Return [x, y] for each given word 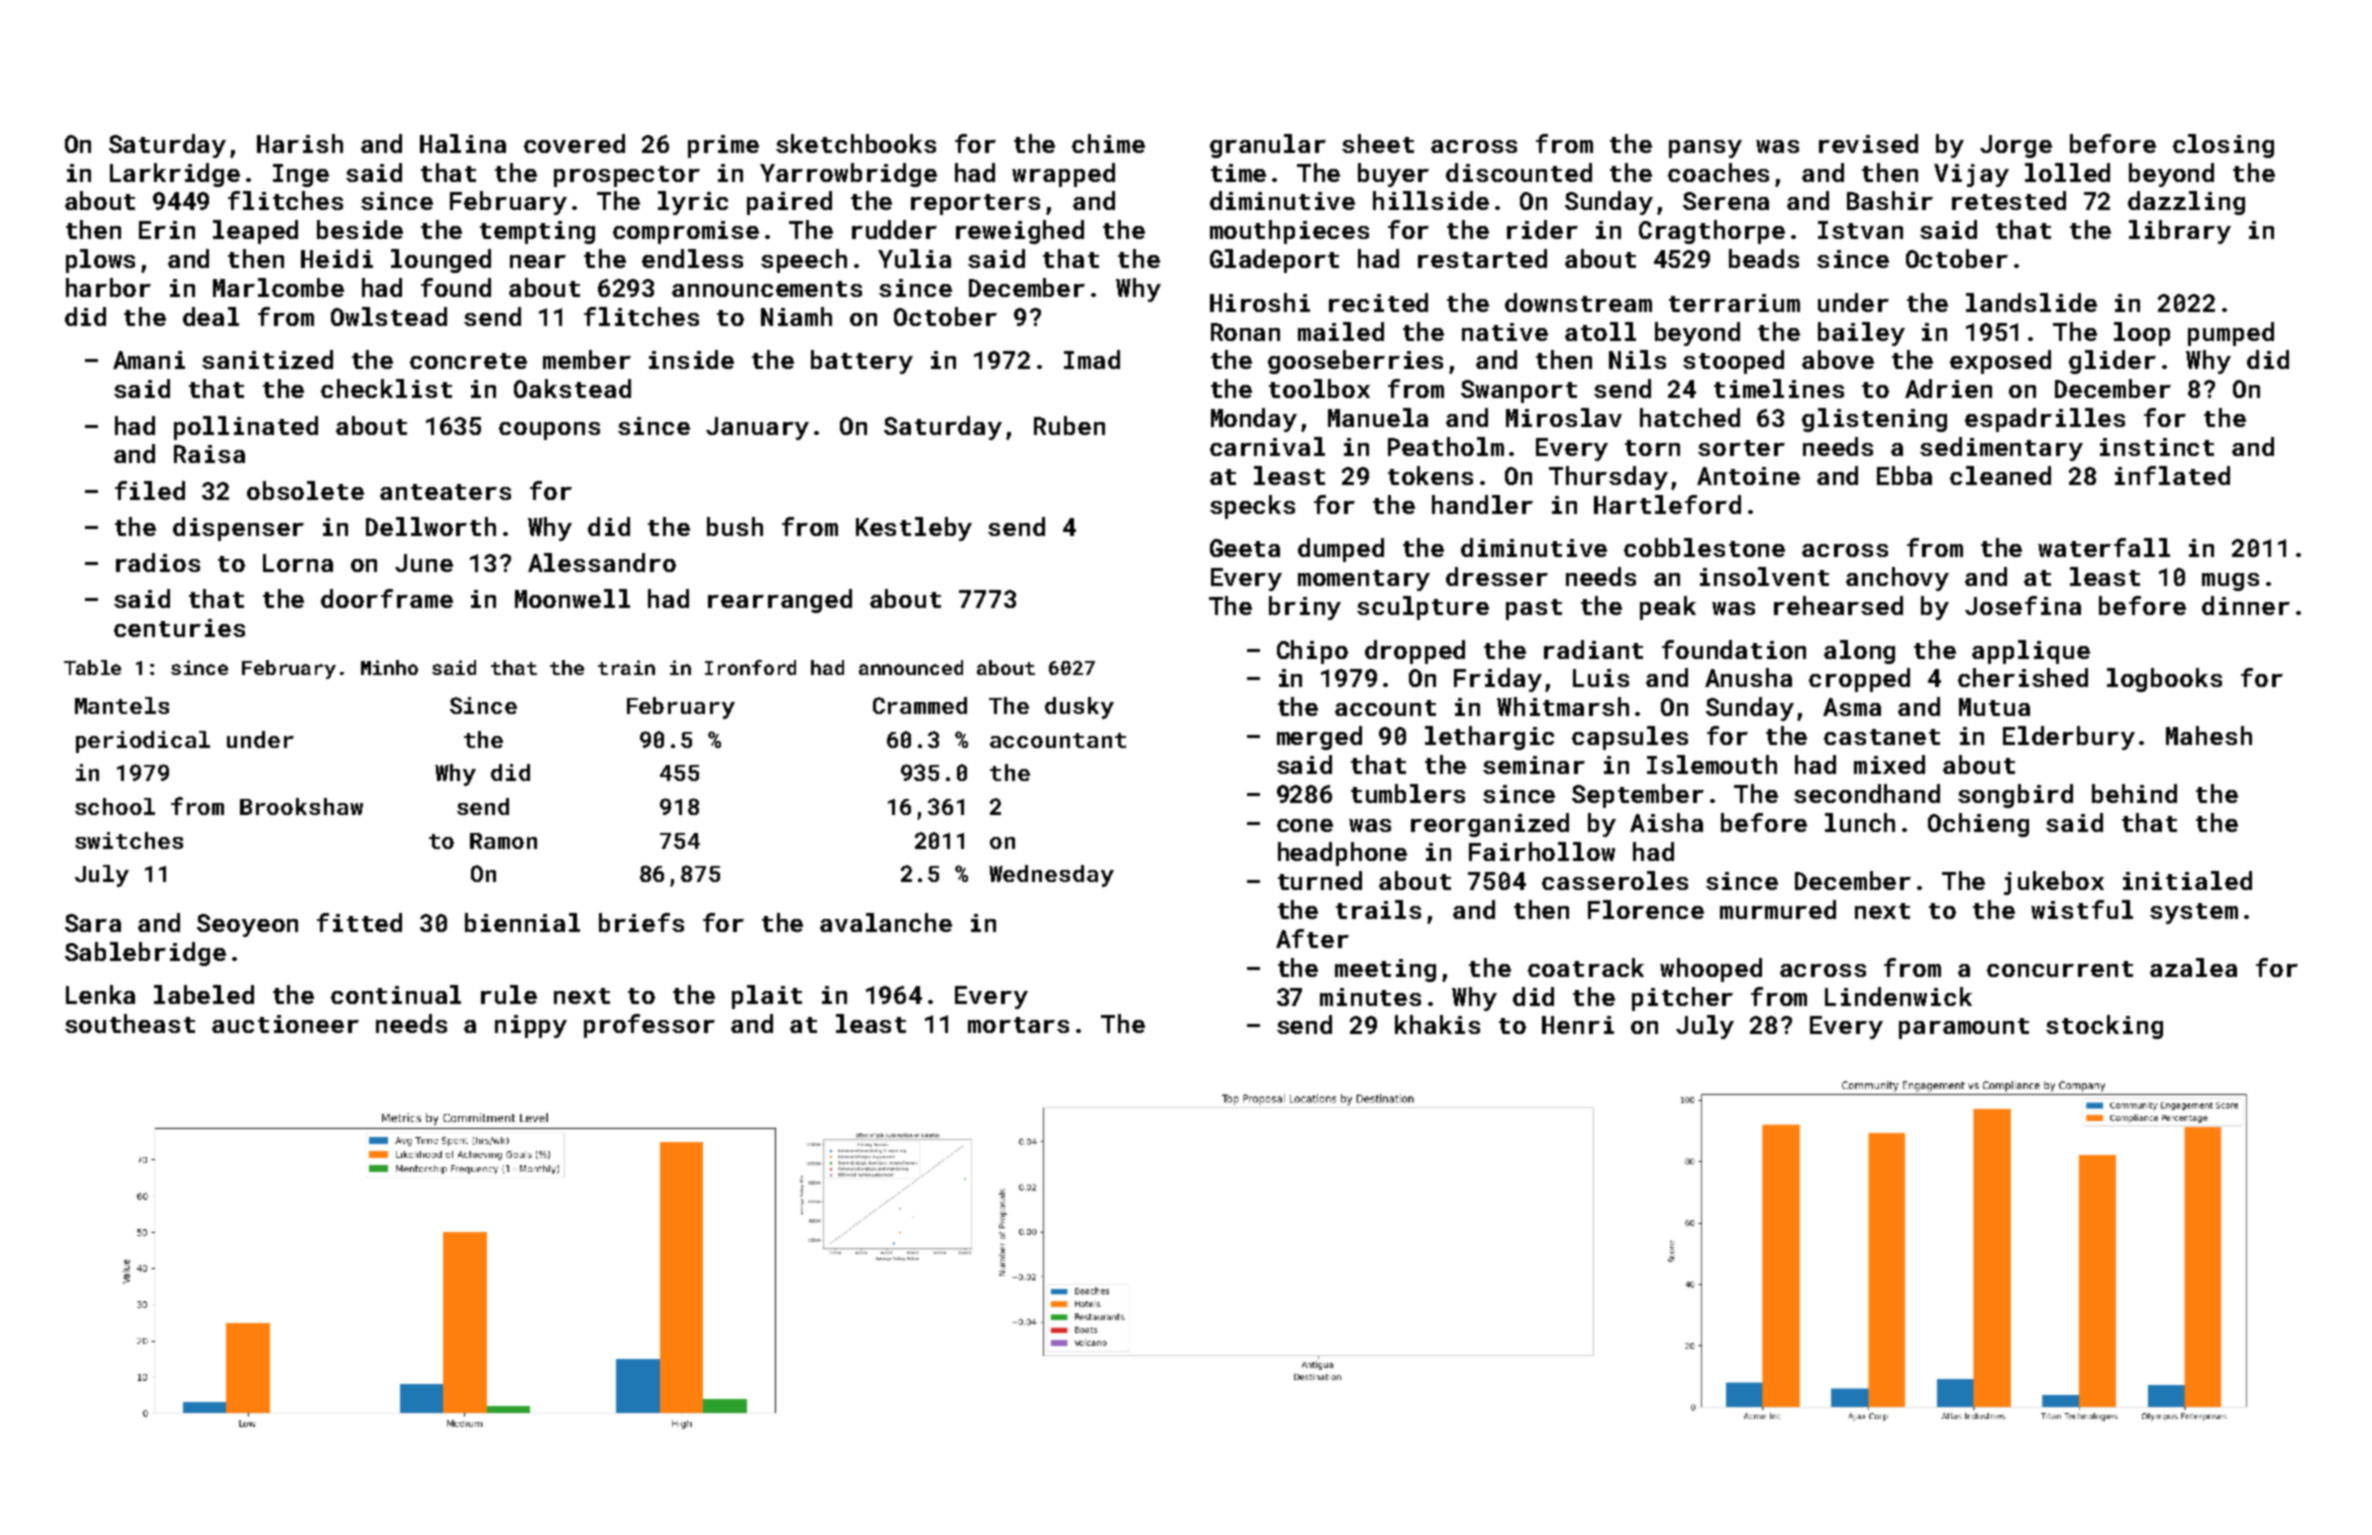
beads [1764, 258]
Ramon [503, 841]
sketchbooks [856, 143]
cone [1305, 825]
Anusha [1748, 677]
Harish [300, 143]
